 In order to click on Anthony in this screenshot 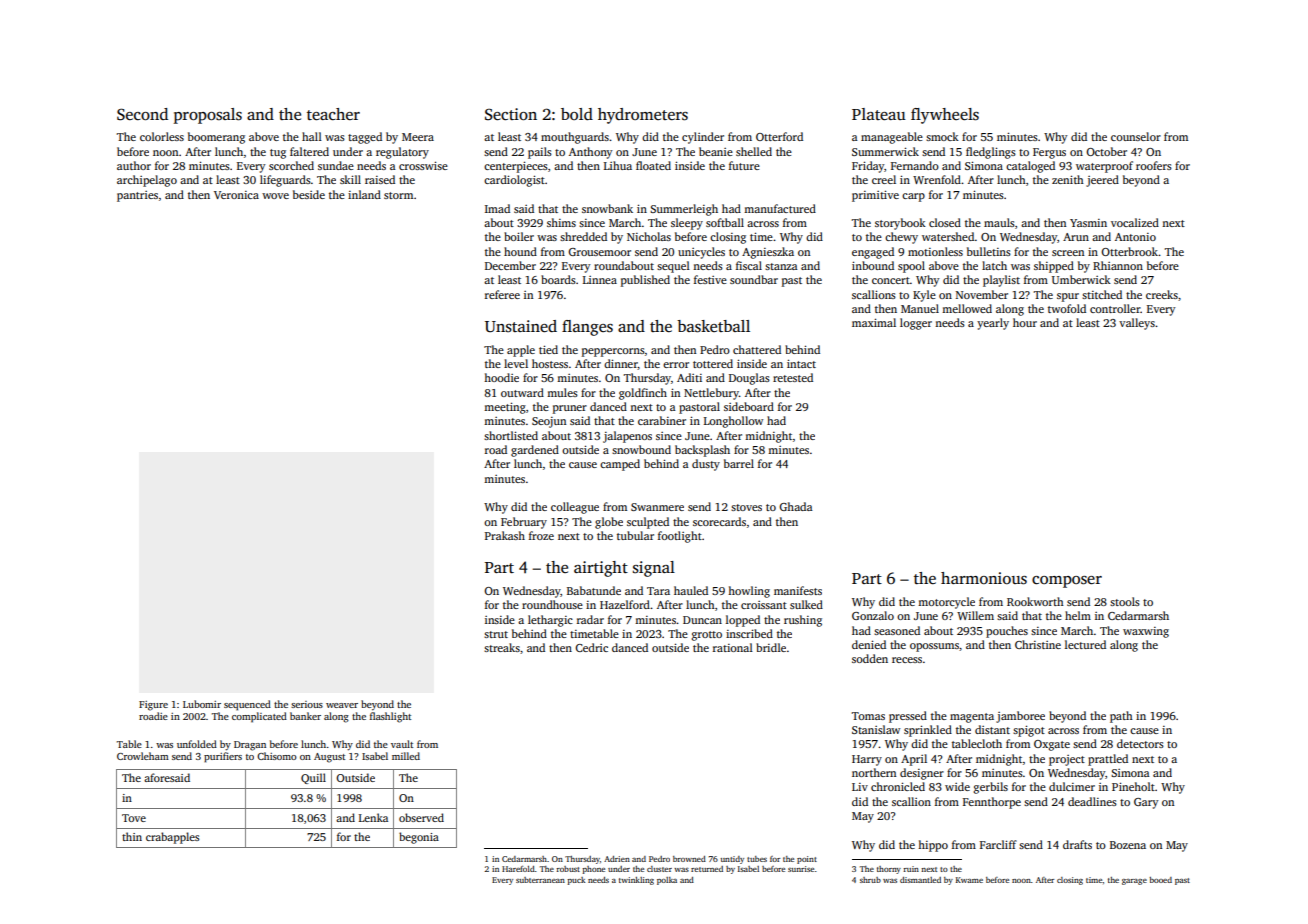, I will do `click(590, 153)`.
